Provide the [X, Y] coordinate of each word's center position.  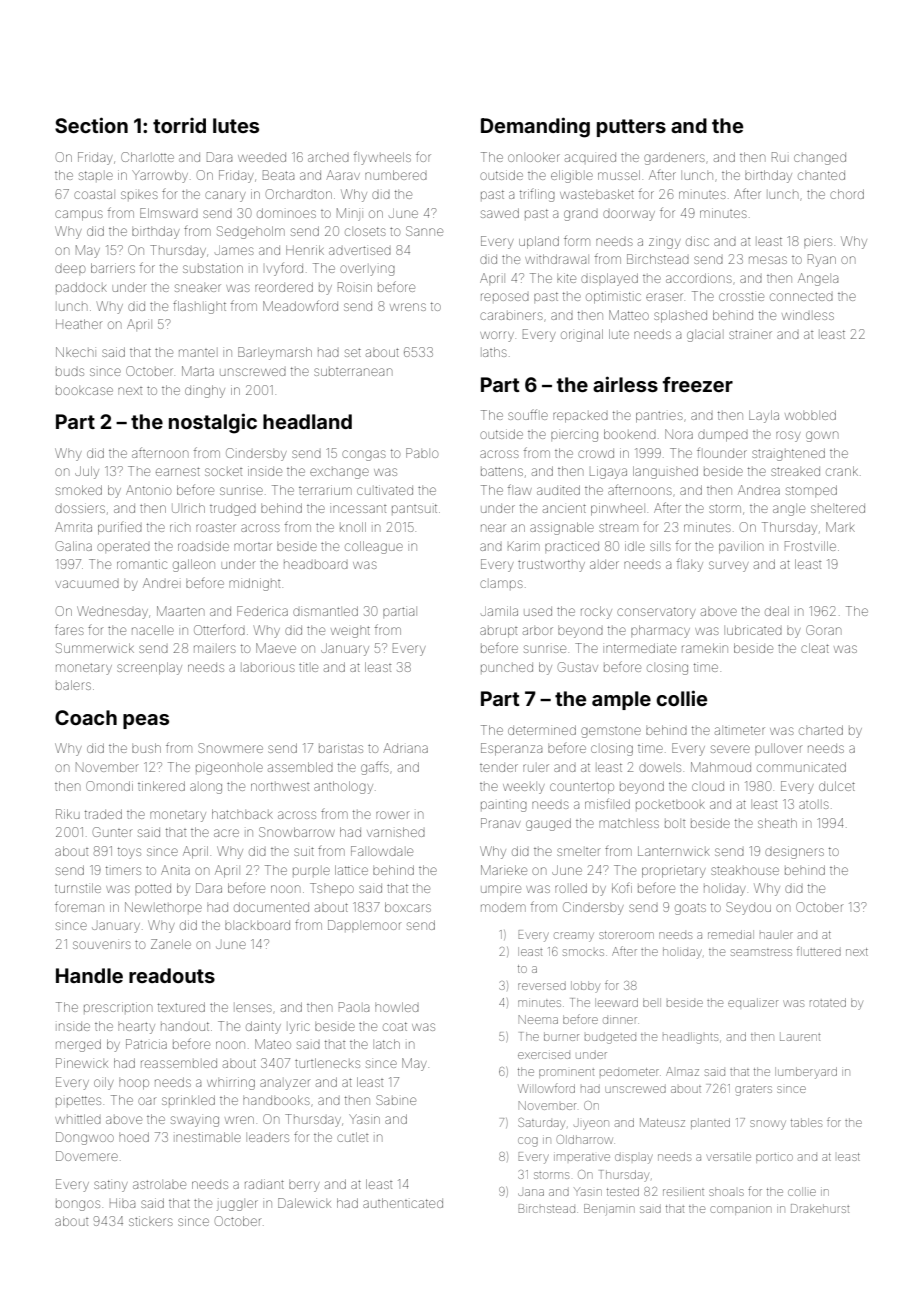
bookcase [84, 391]
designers [794, 852]
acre [226, 833]
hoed [134, 1137]
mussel [619, 175]
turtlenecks [327, 1063]
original [582, 335]
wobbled [810, 415]
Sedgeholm [251, 232]
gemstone [611, 732]
